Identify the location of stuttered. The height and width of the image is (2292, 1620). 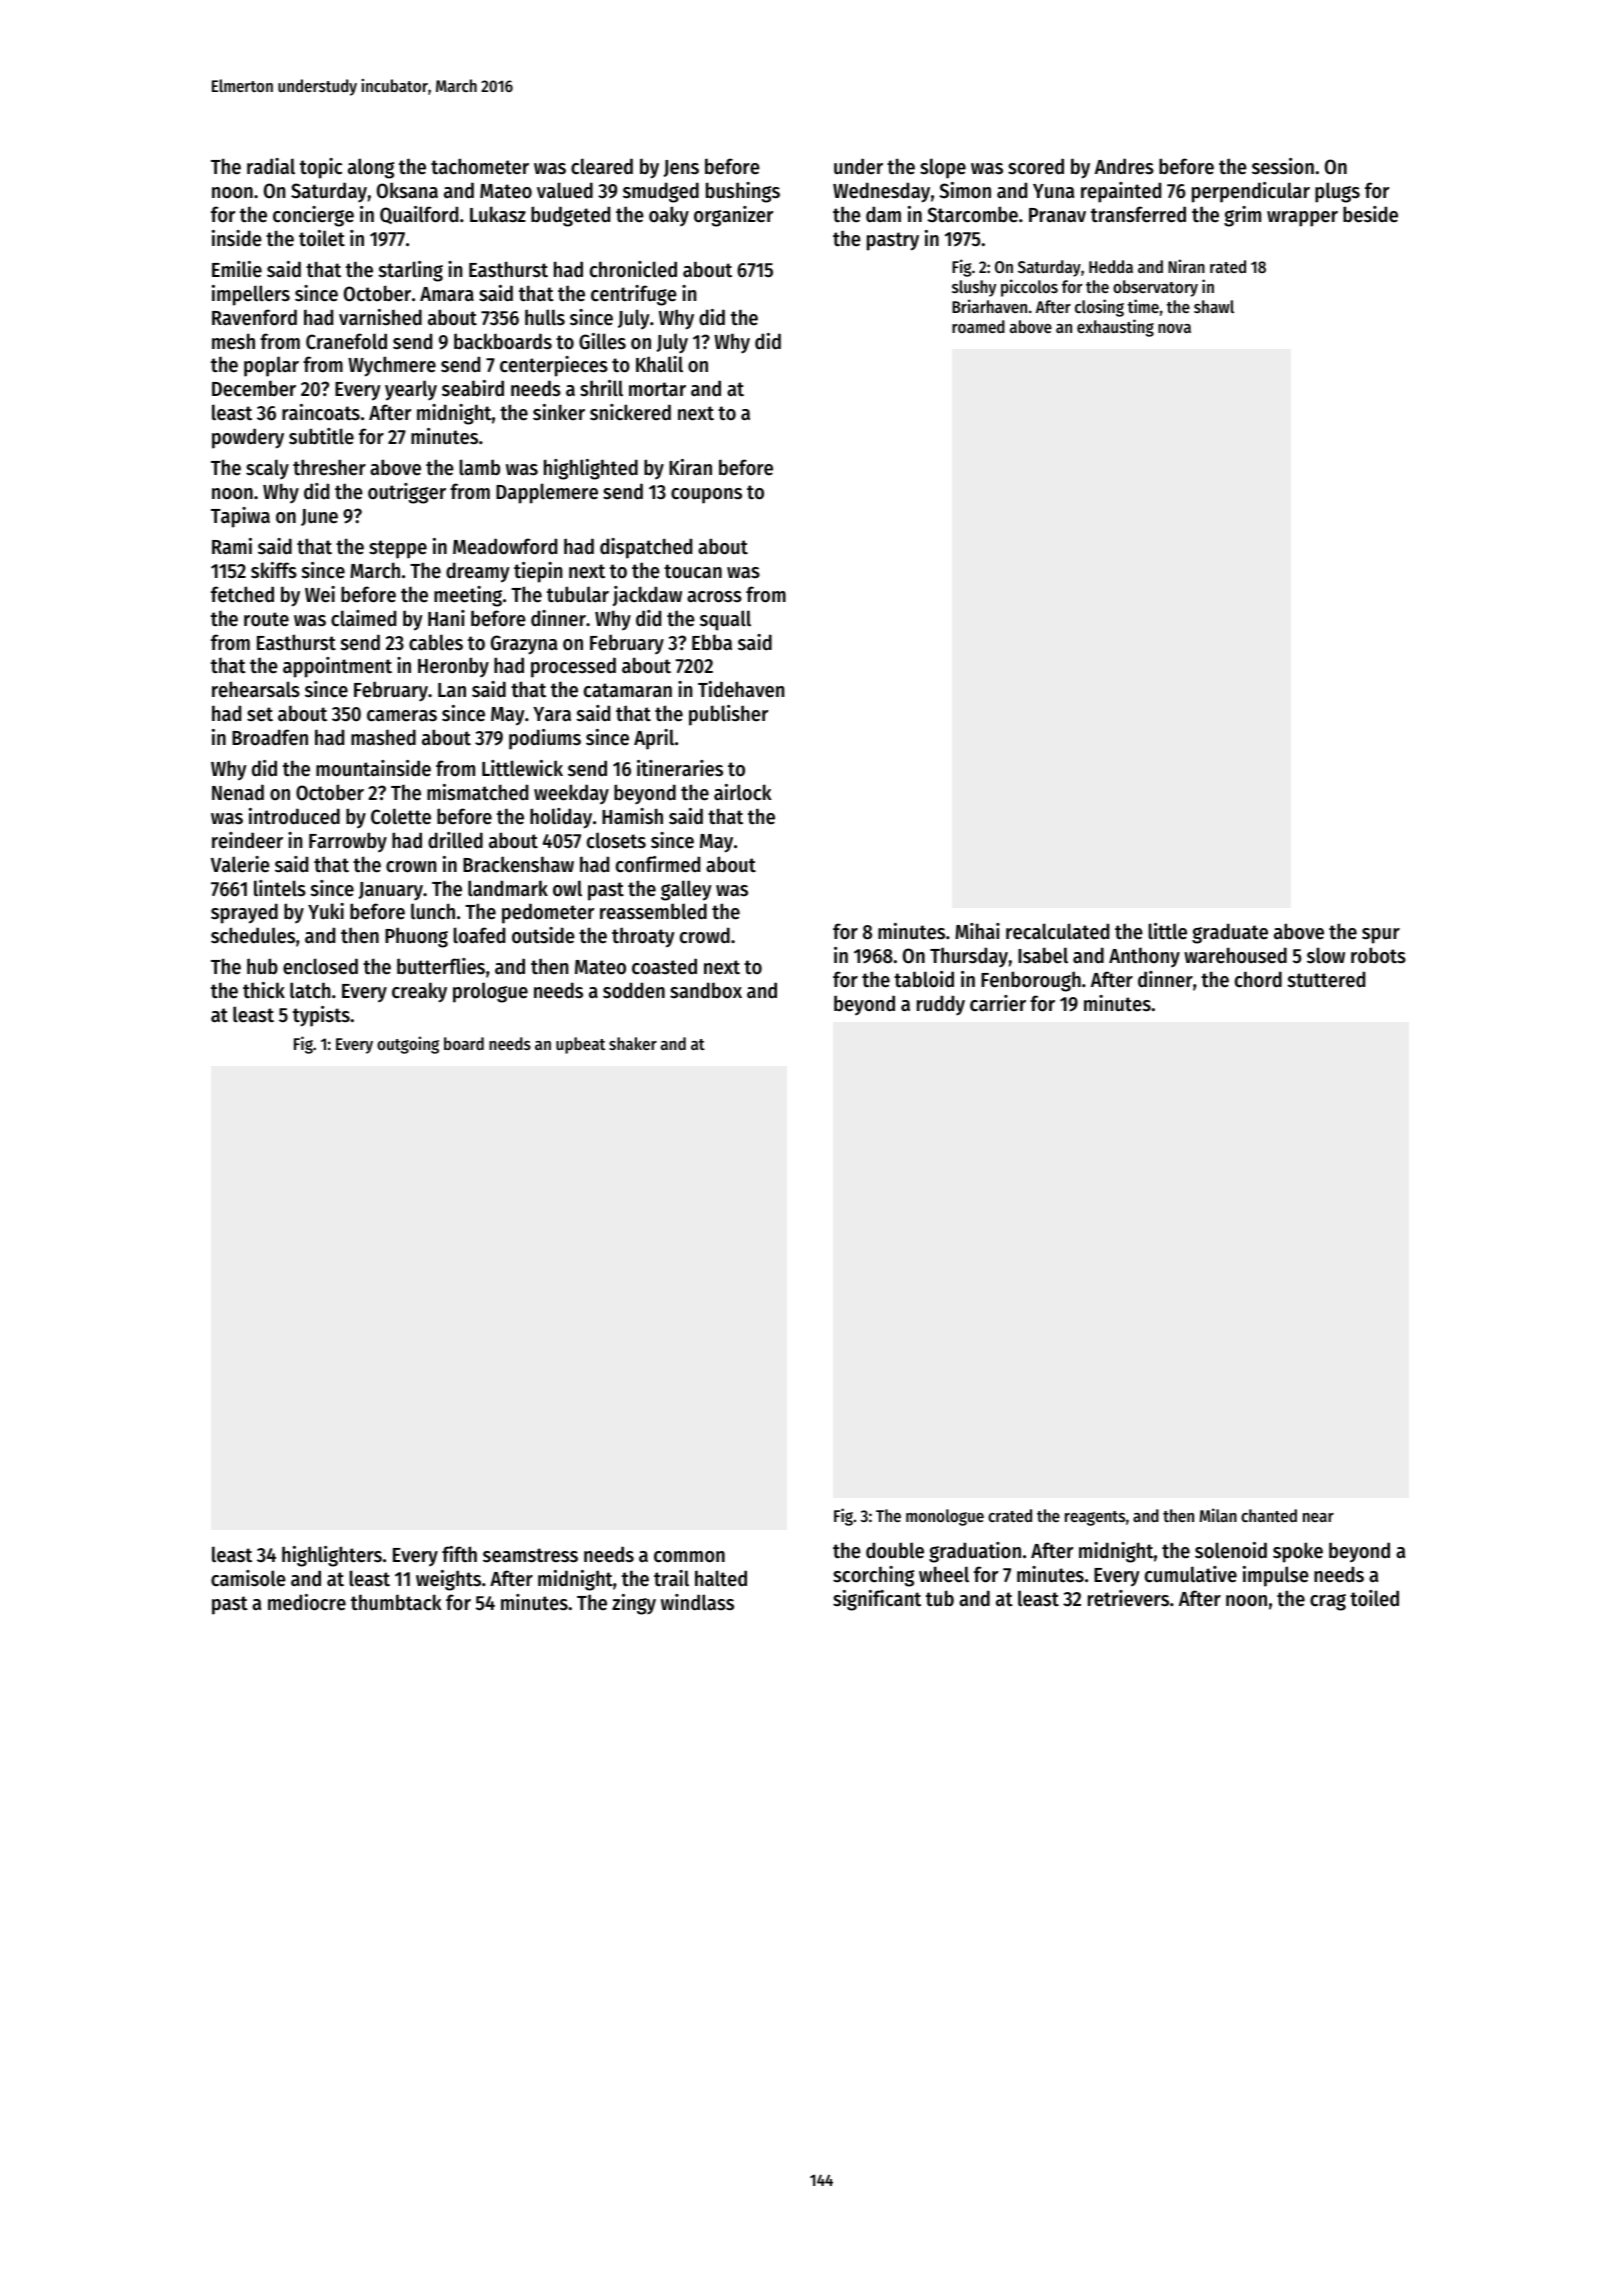
(1326, 979).
